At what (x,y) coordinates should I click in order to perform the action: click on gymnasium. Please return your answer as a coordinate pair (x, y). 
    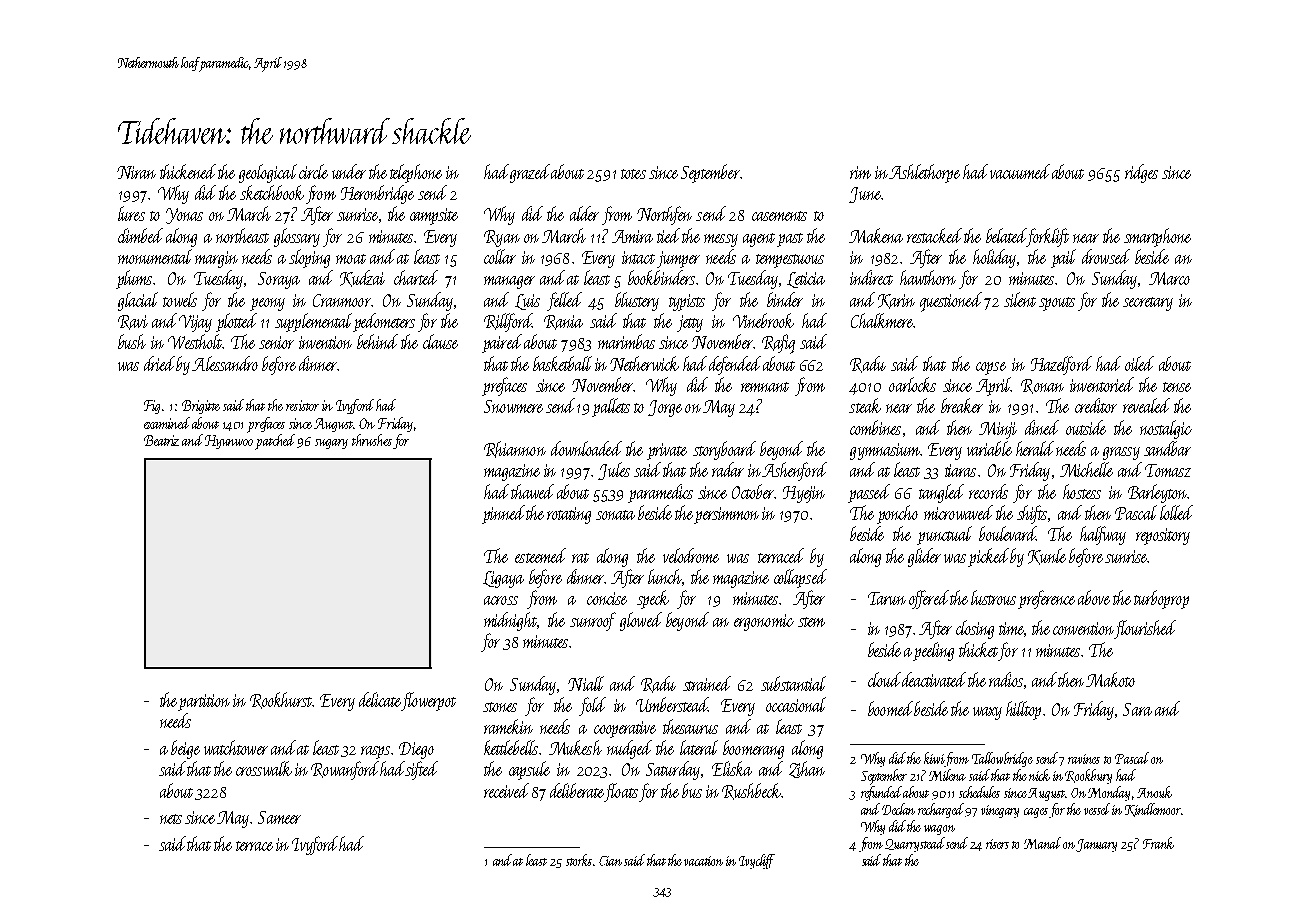
    Looking at the image, I should click on (885, 451).
